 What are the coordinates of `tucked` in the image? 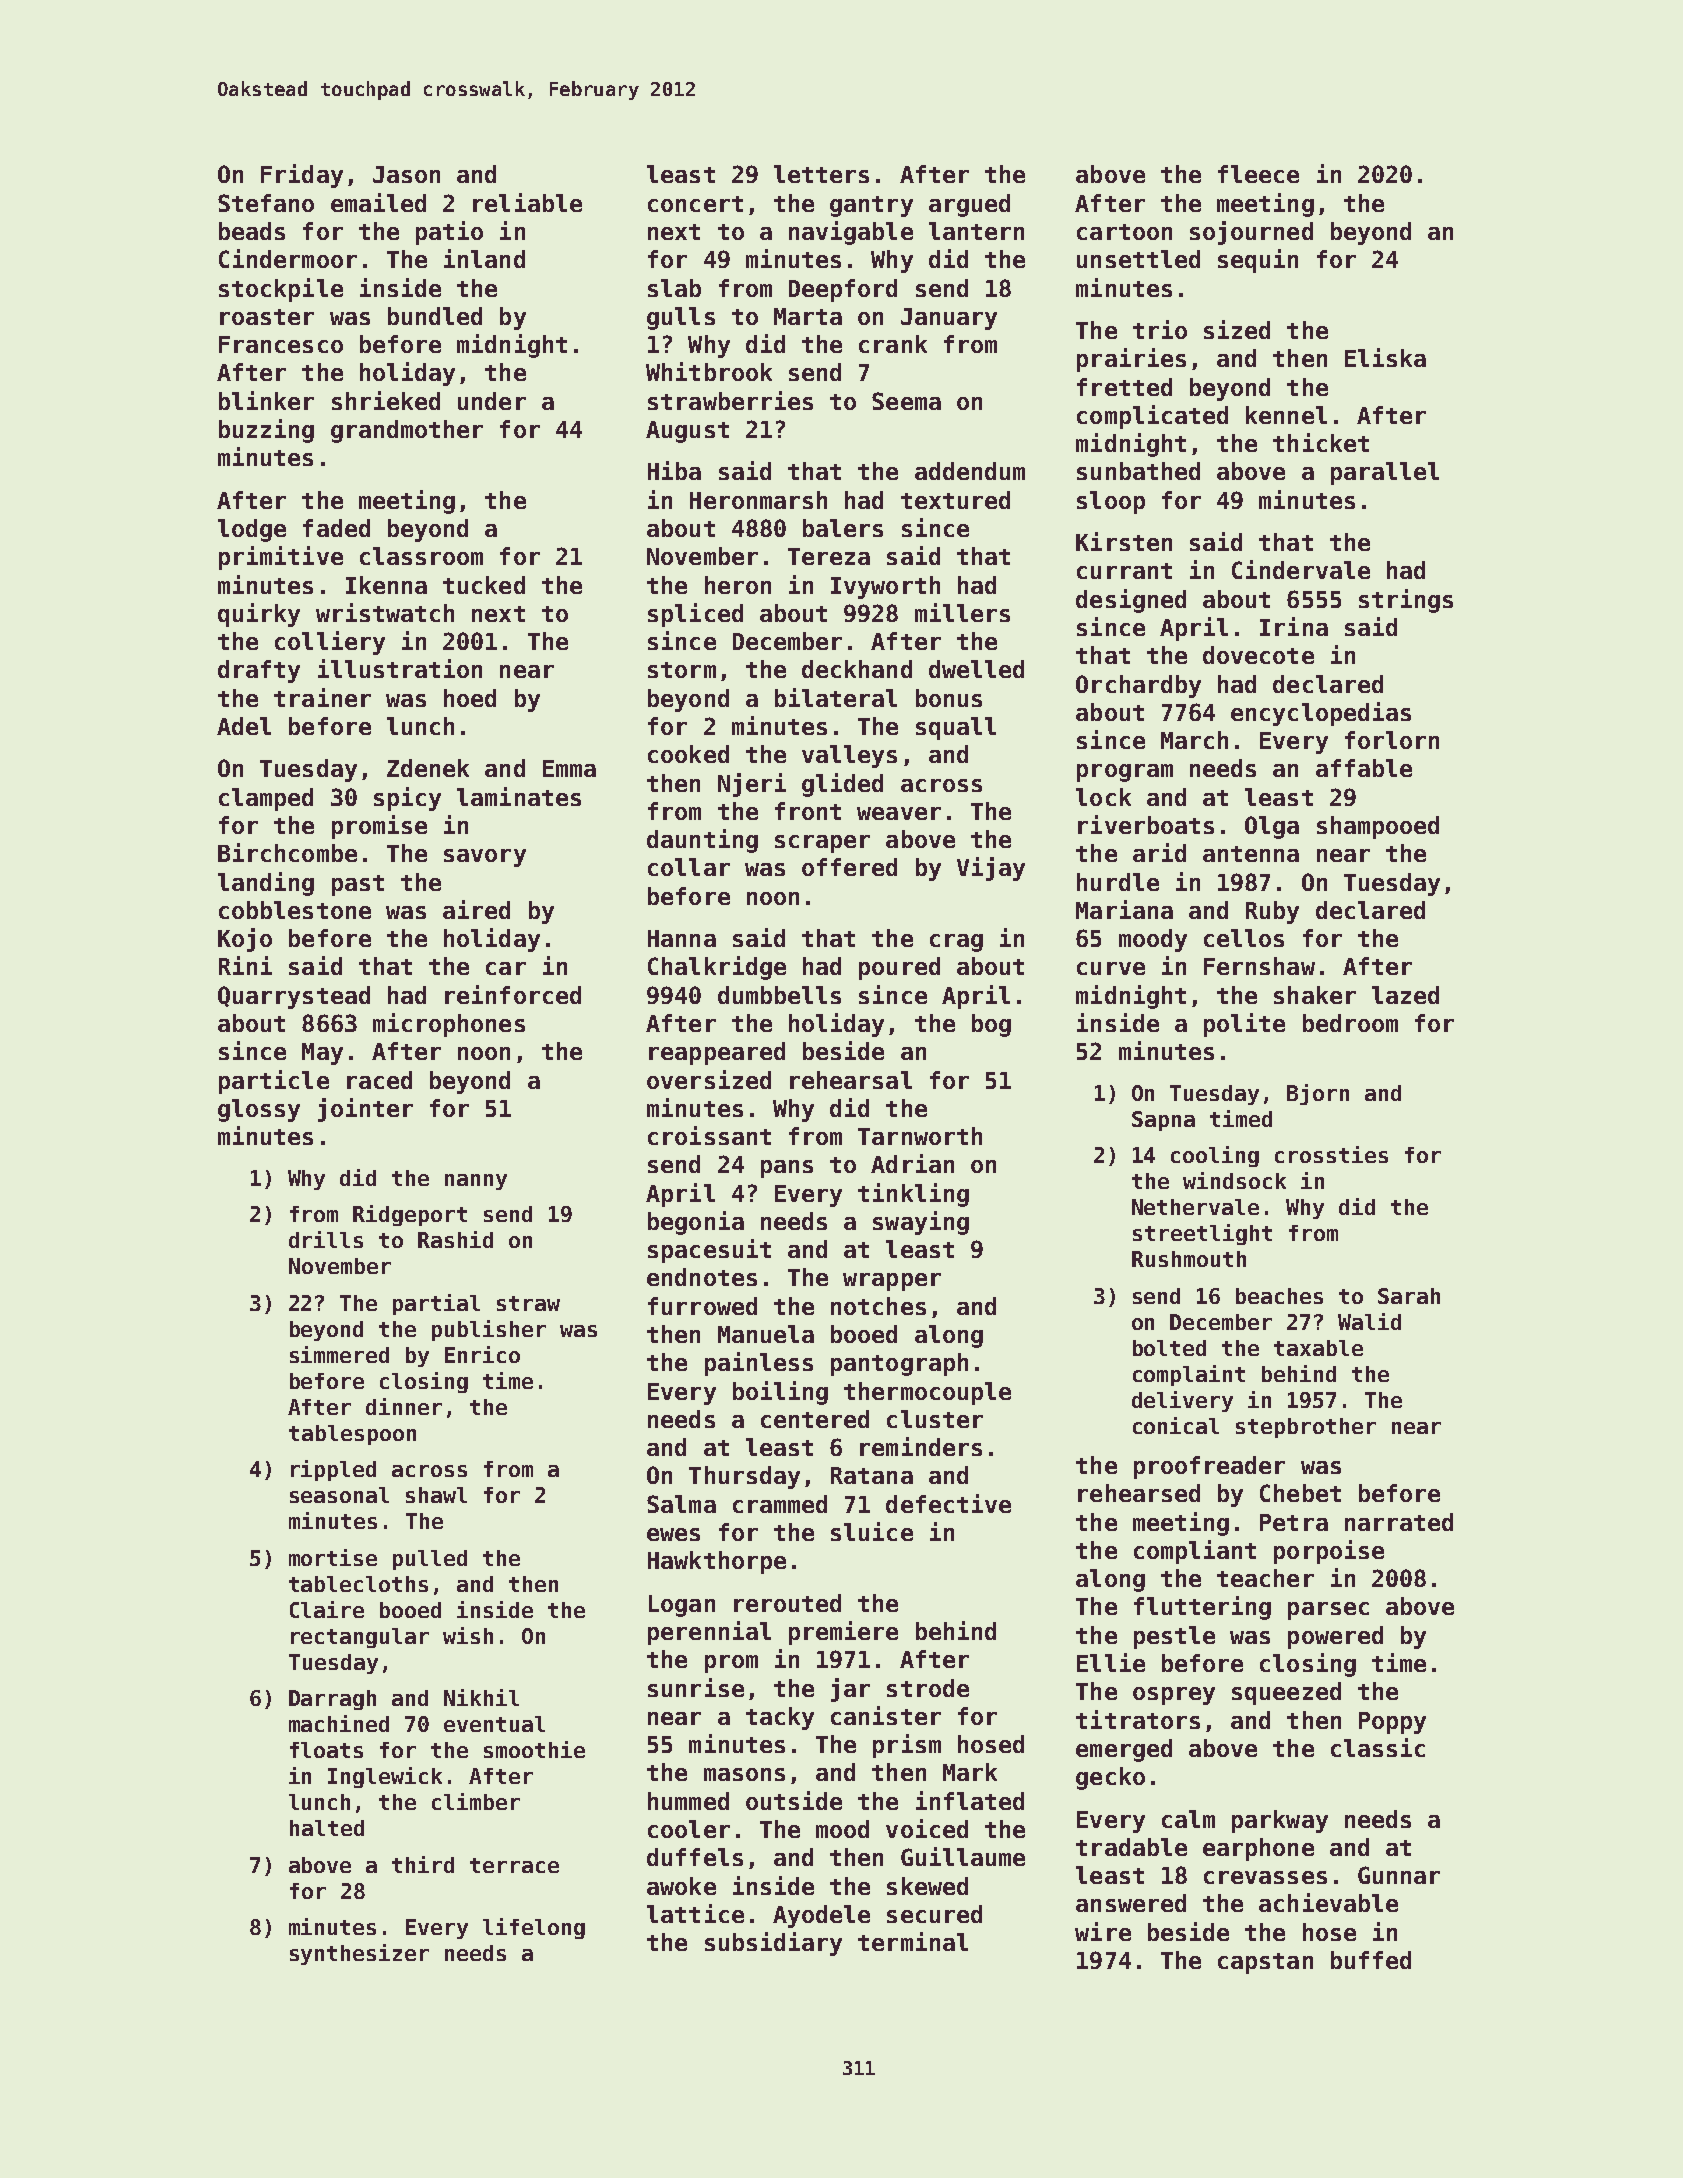 It's located at (484, 585).
